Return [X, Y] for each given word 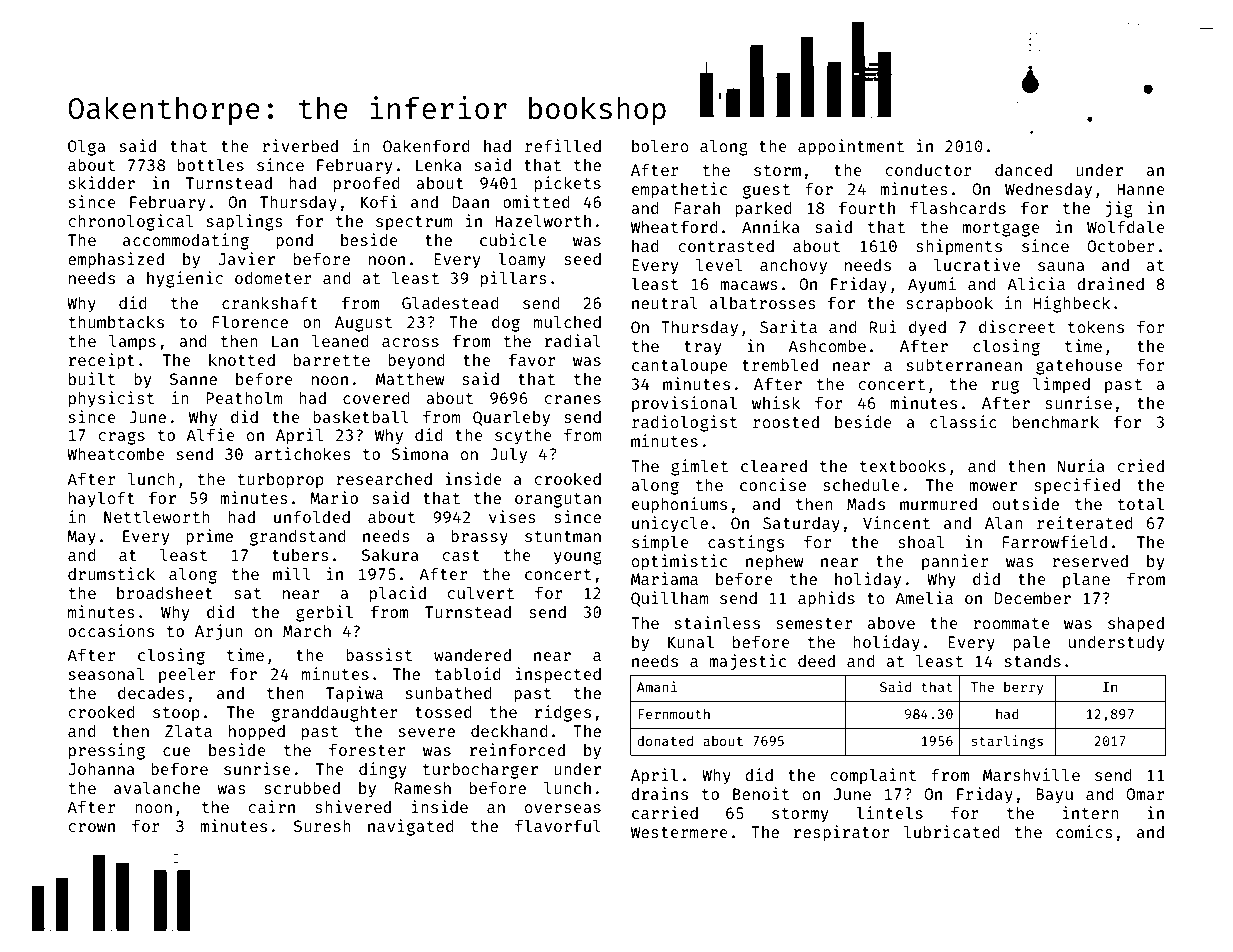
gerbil [324, 613]
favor [532, 359]
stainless [717, 622]
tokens [1096, 327]
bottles [211, 164]
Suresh [322, 826]
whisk [776, 402]
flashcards [958, 207]
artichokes [302, 453]
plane [1086, 580]
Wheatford [674, 226]
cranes [572, 399]
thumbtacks [116, 322]
